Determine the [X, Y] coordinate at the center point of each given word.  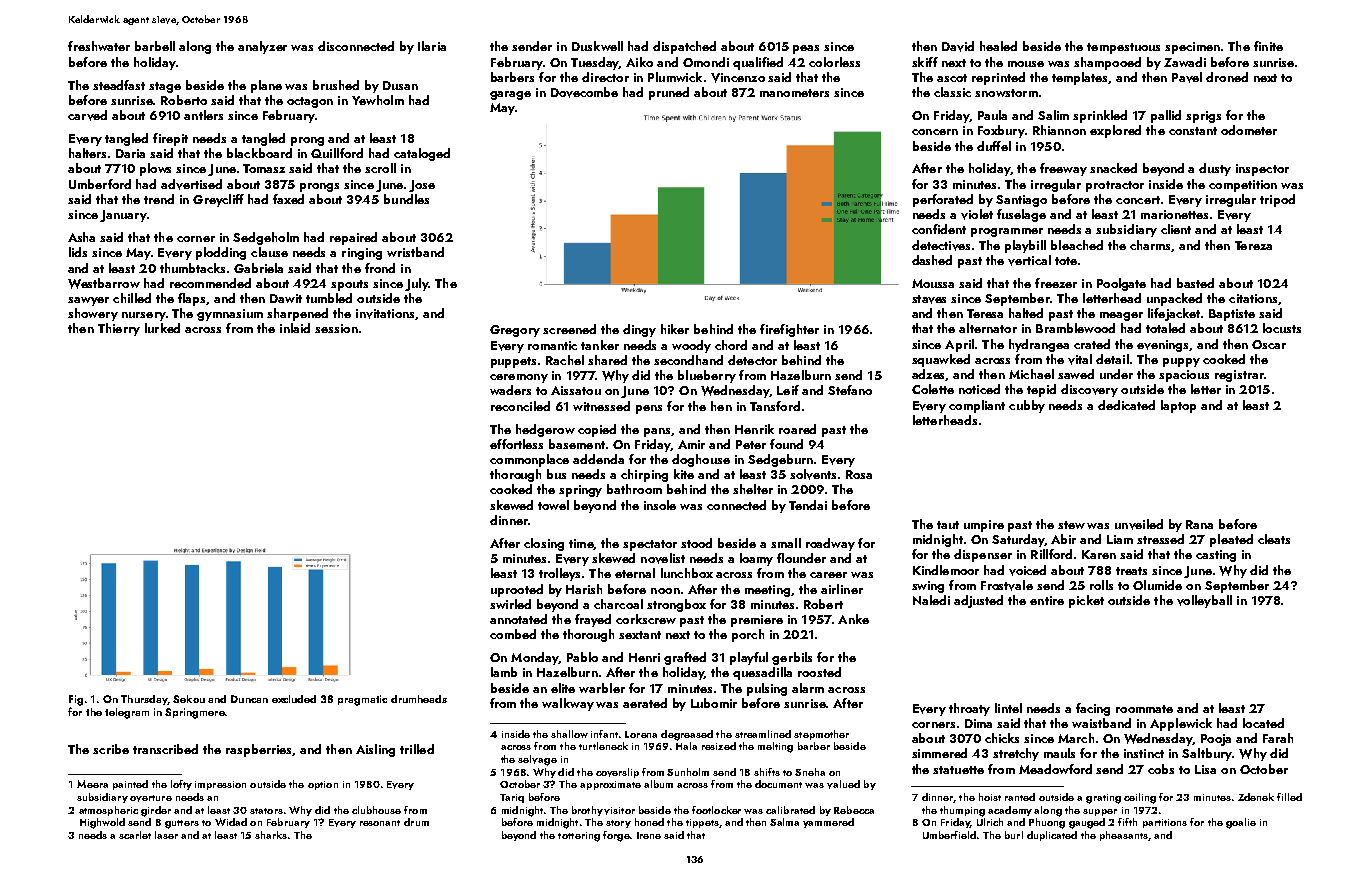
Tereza [1253, 245]
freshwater [99, 46]
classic [952, 92]
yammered [828, 823]
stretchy [1016, 754]
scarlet [135, 835]
